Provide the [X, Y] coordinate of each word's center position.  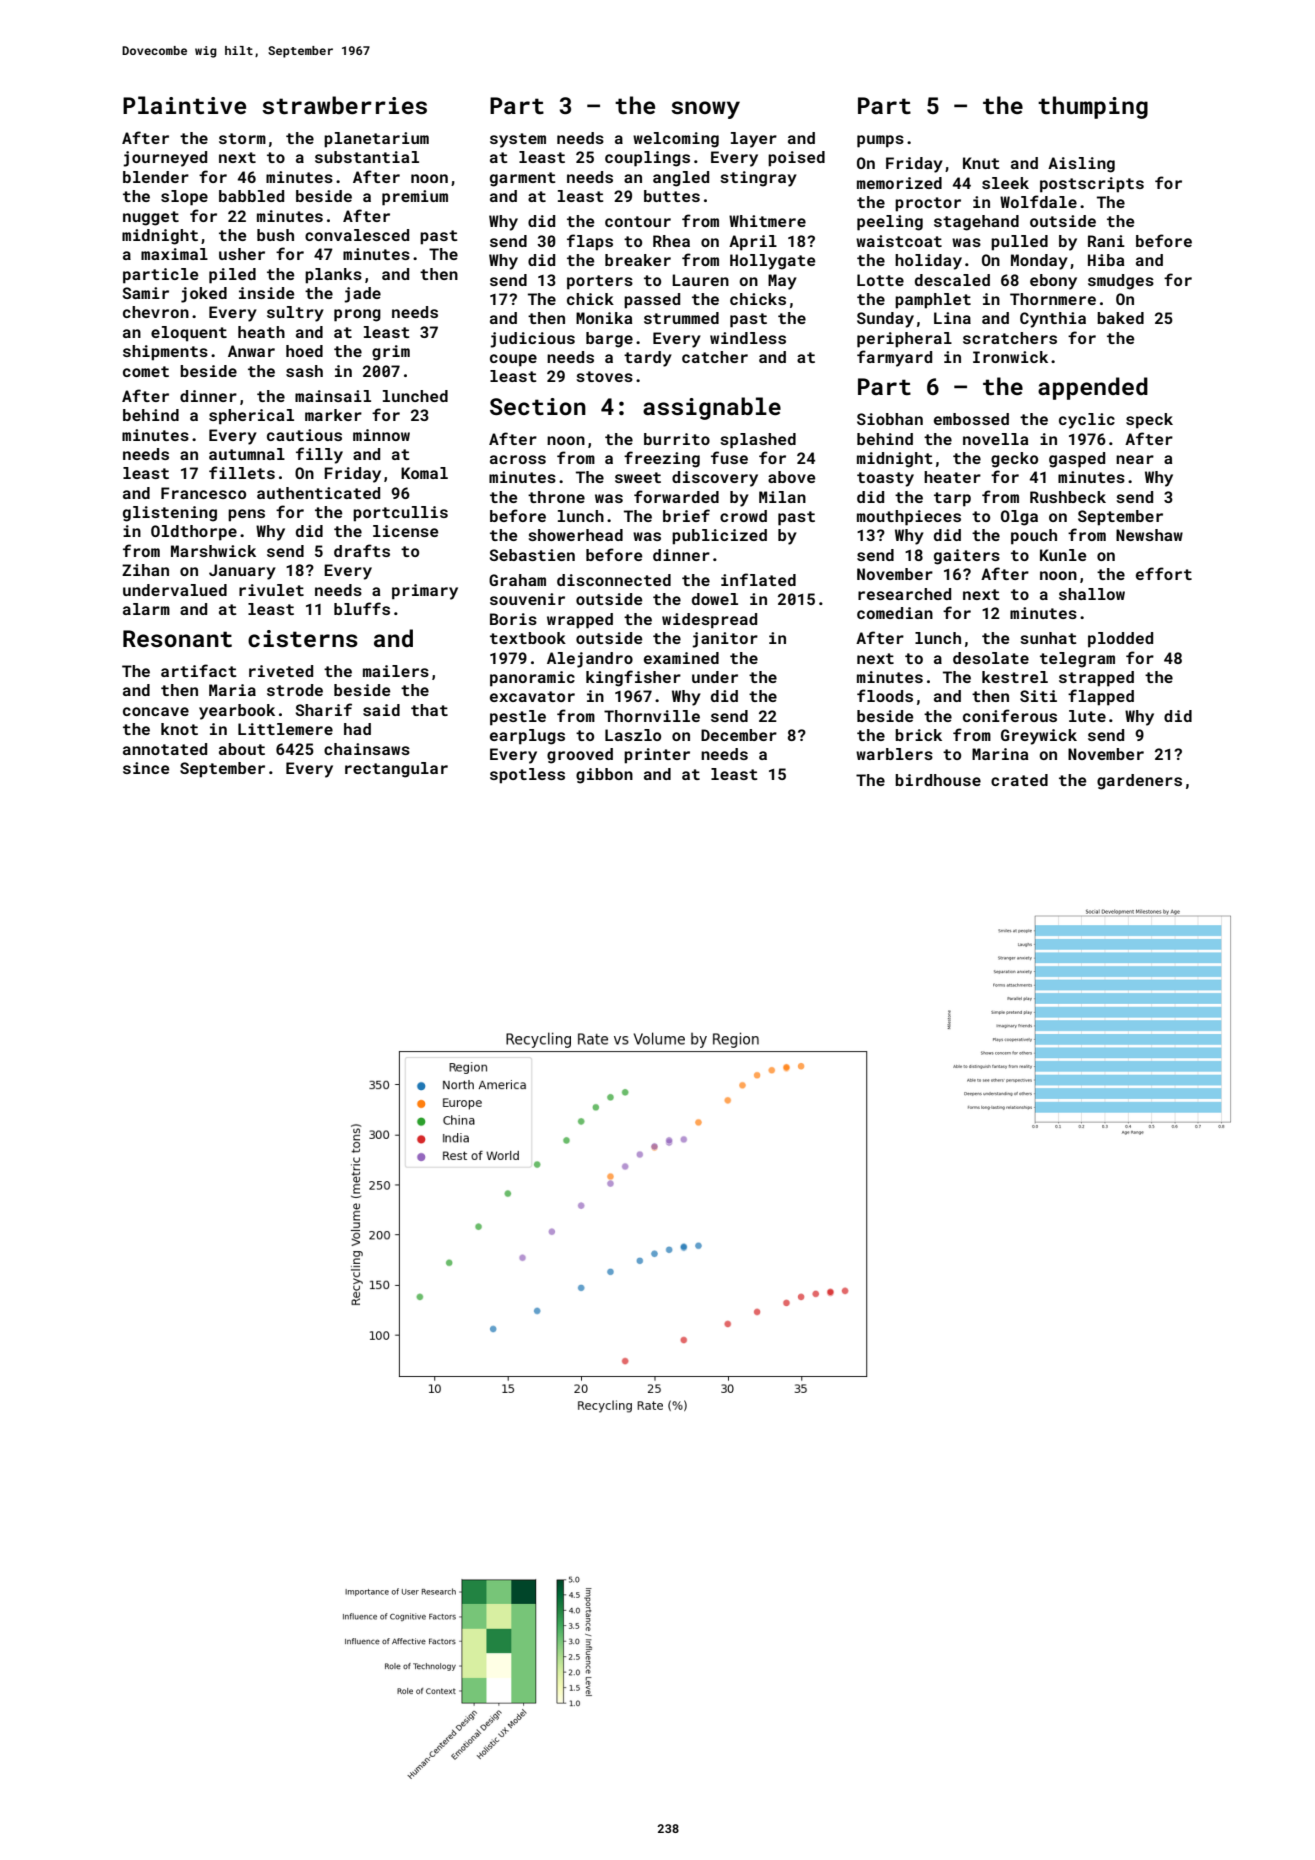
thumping [1093, 107]
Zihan [145, 570]
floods [885, 695]
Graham [517, 580]
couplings [647, 159]
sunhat [1048, 638]
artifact [198, 670]
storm [242, 138]
